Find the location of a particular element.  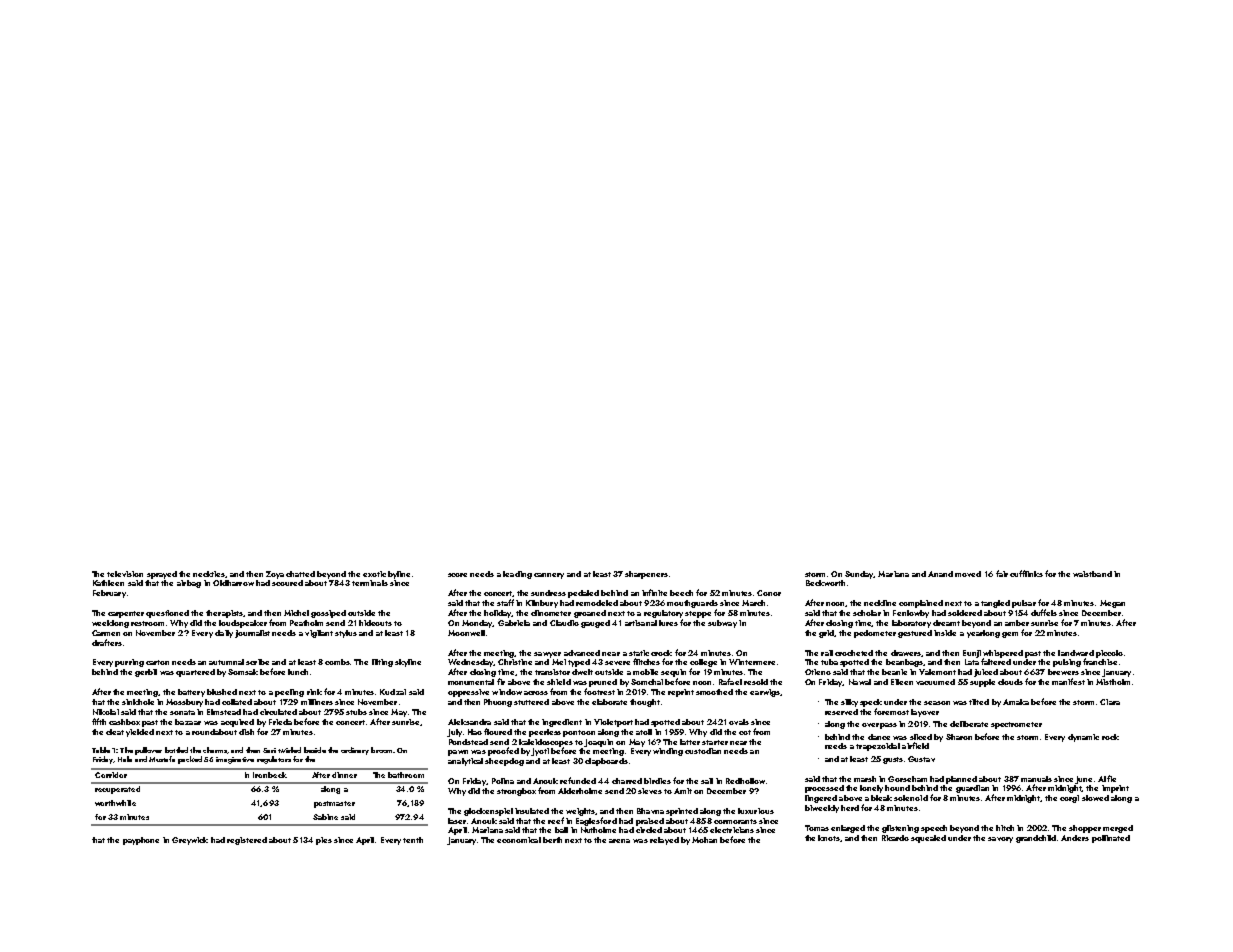

Carmen is located at coordinates (106, 633).
